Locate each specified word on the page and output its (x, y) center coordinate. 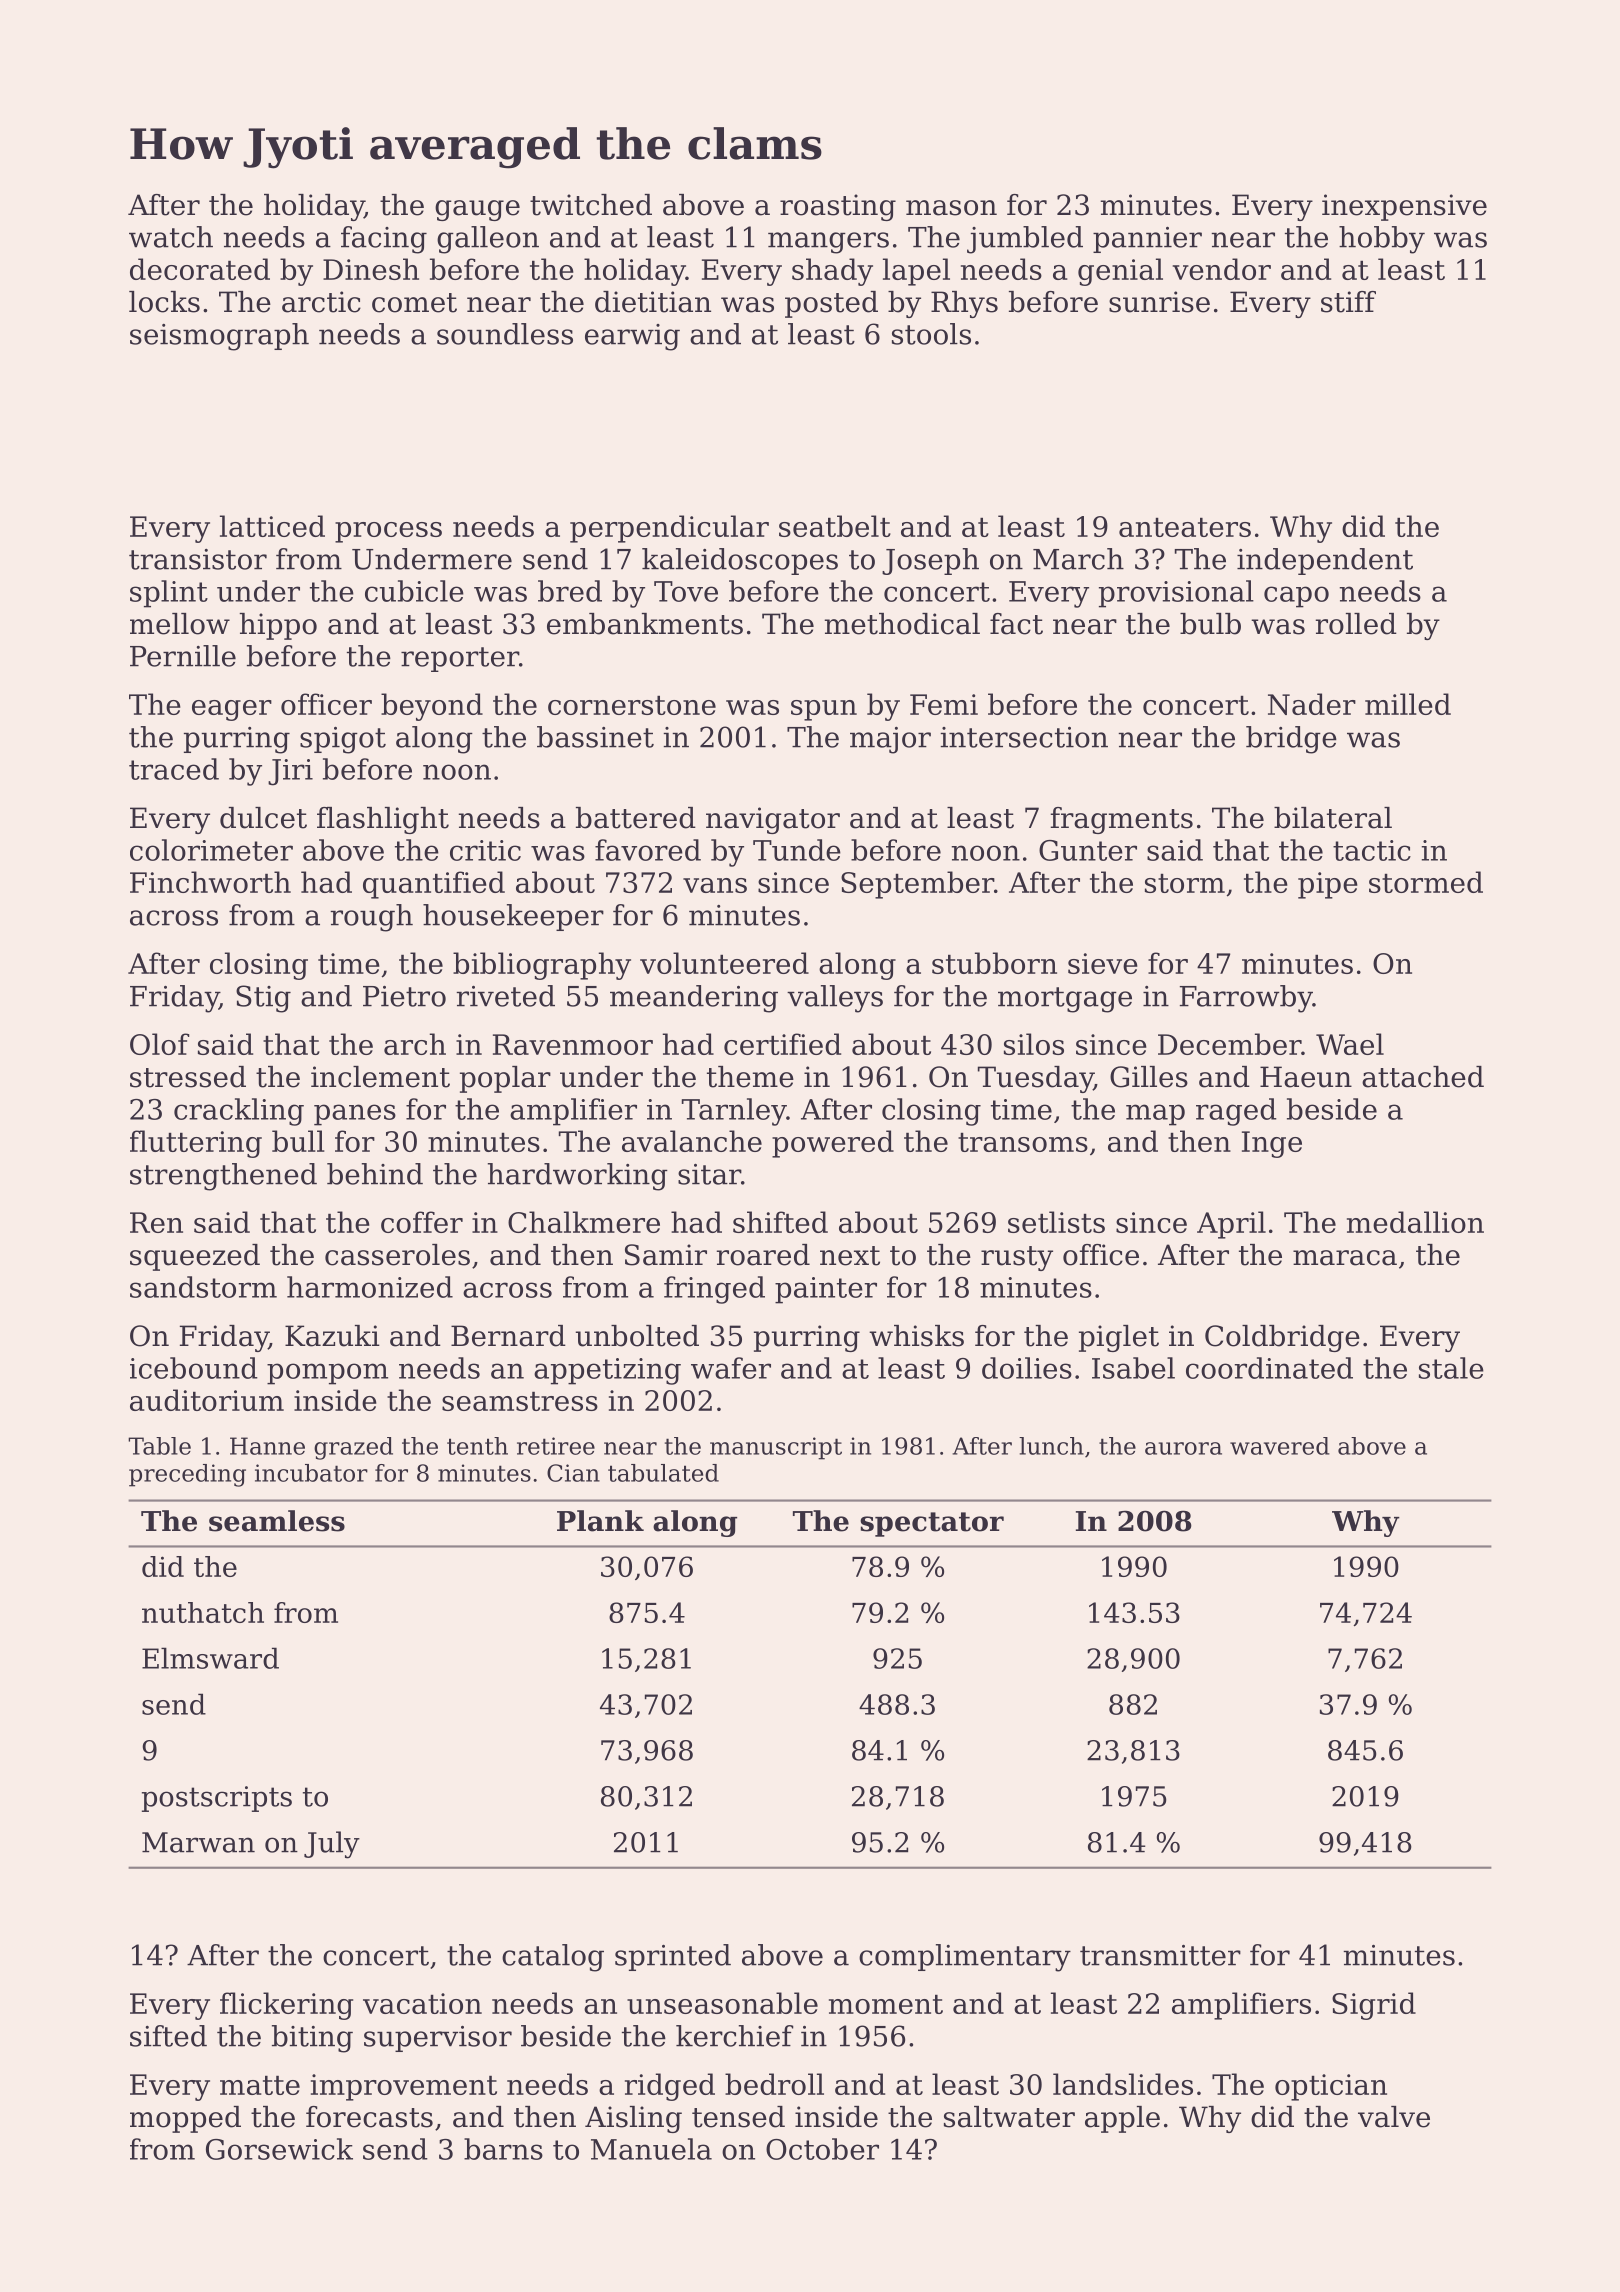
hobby (1382, 240)
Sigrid (1374, 2006)
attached (1423, 1077)
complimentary (965, 1958)
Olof (160, 1044)
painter (826, 1290)
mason (951, 208)
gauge (477, 210)
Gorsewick (279, 2149)
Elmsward (210, 1658)
